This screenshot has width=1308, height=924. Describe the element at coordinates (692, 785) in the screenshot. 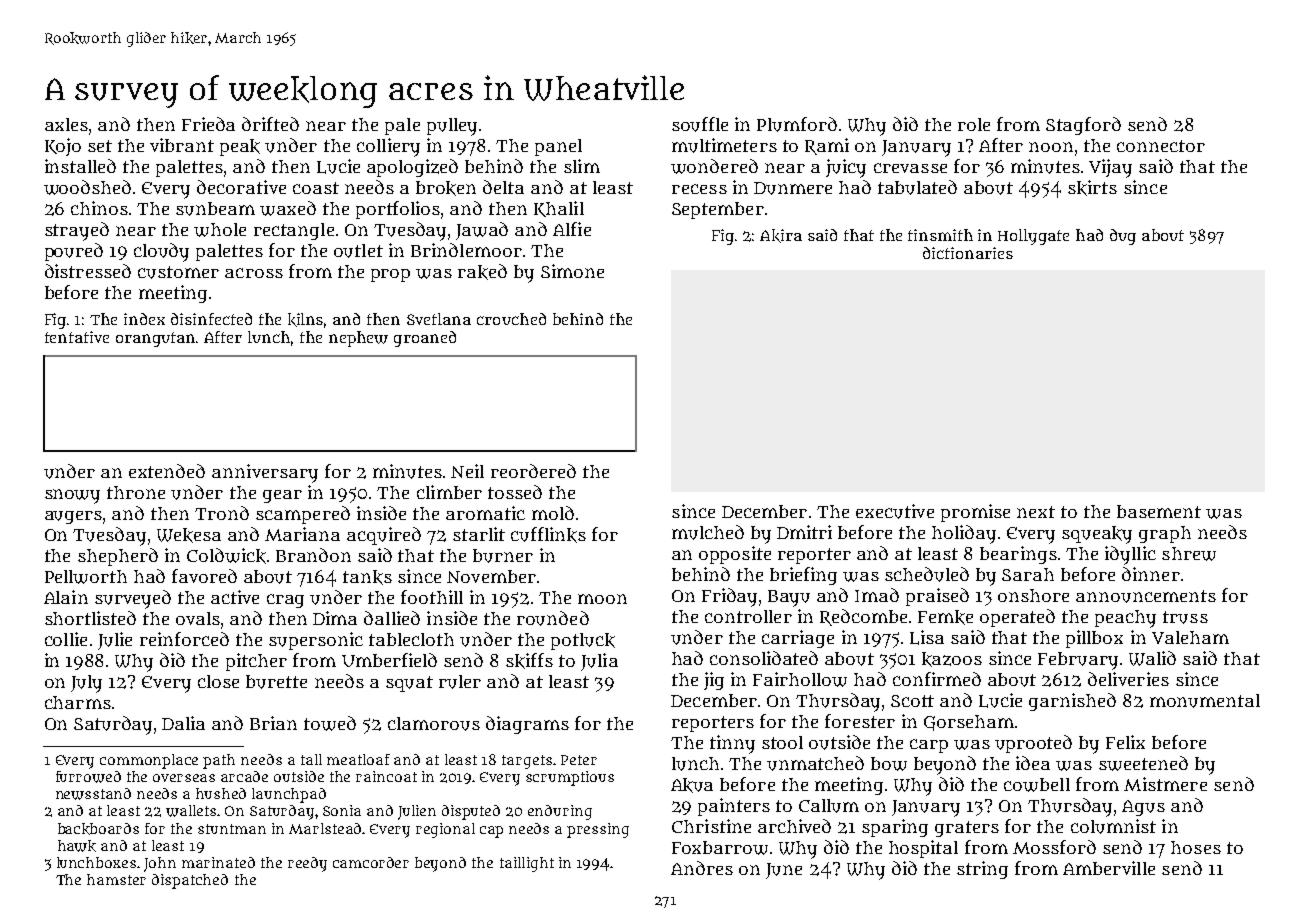

I see `Akua` at that location.
